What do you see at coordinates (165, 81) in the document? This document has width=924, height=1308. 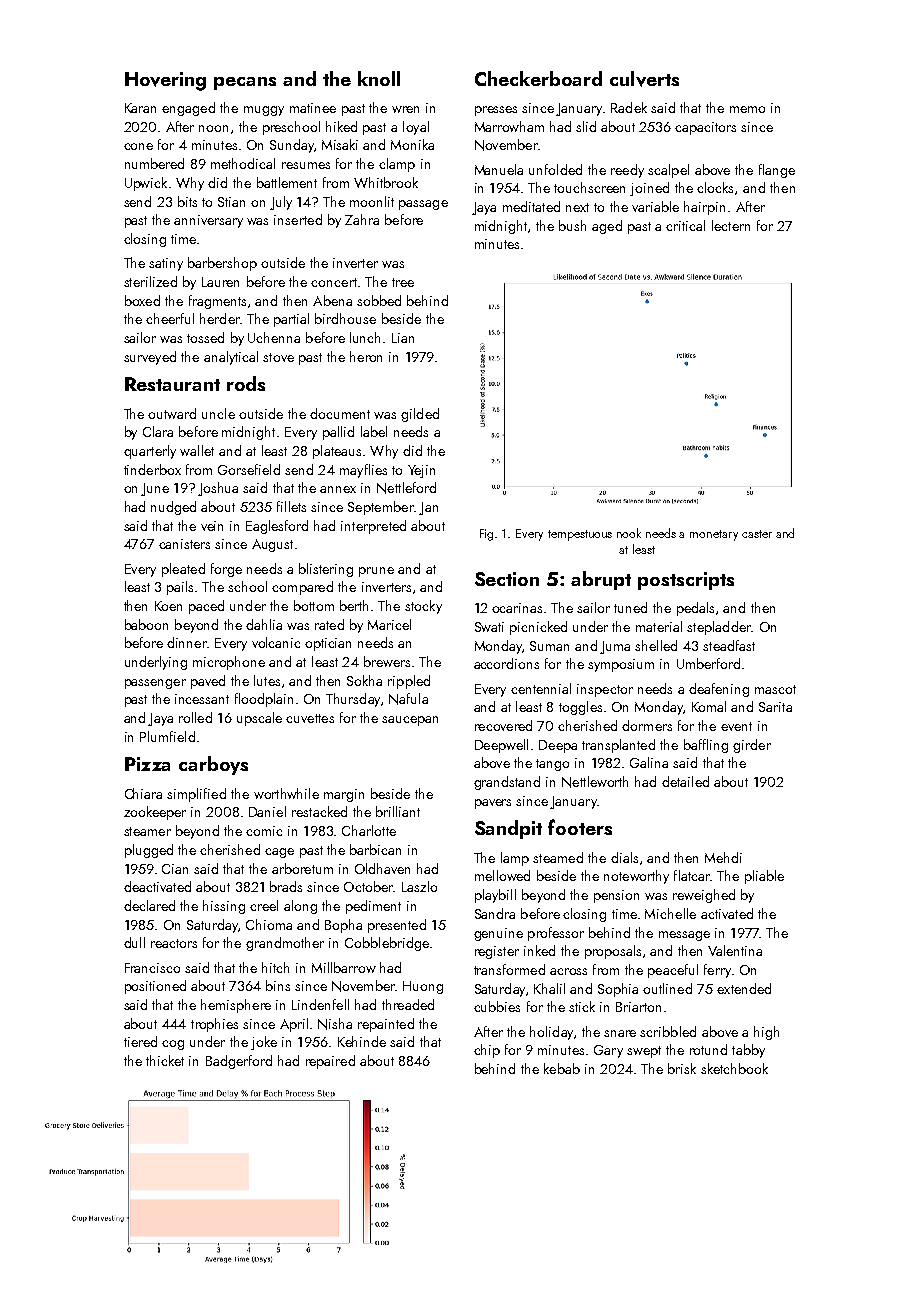 I see `Hovering` at bounding box center [165, 81].
